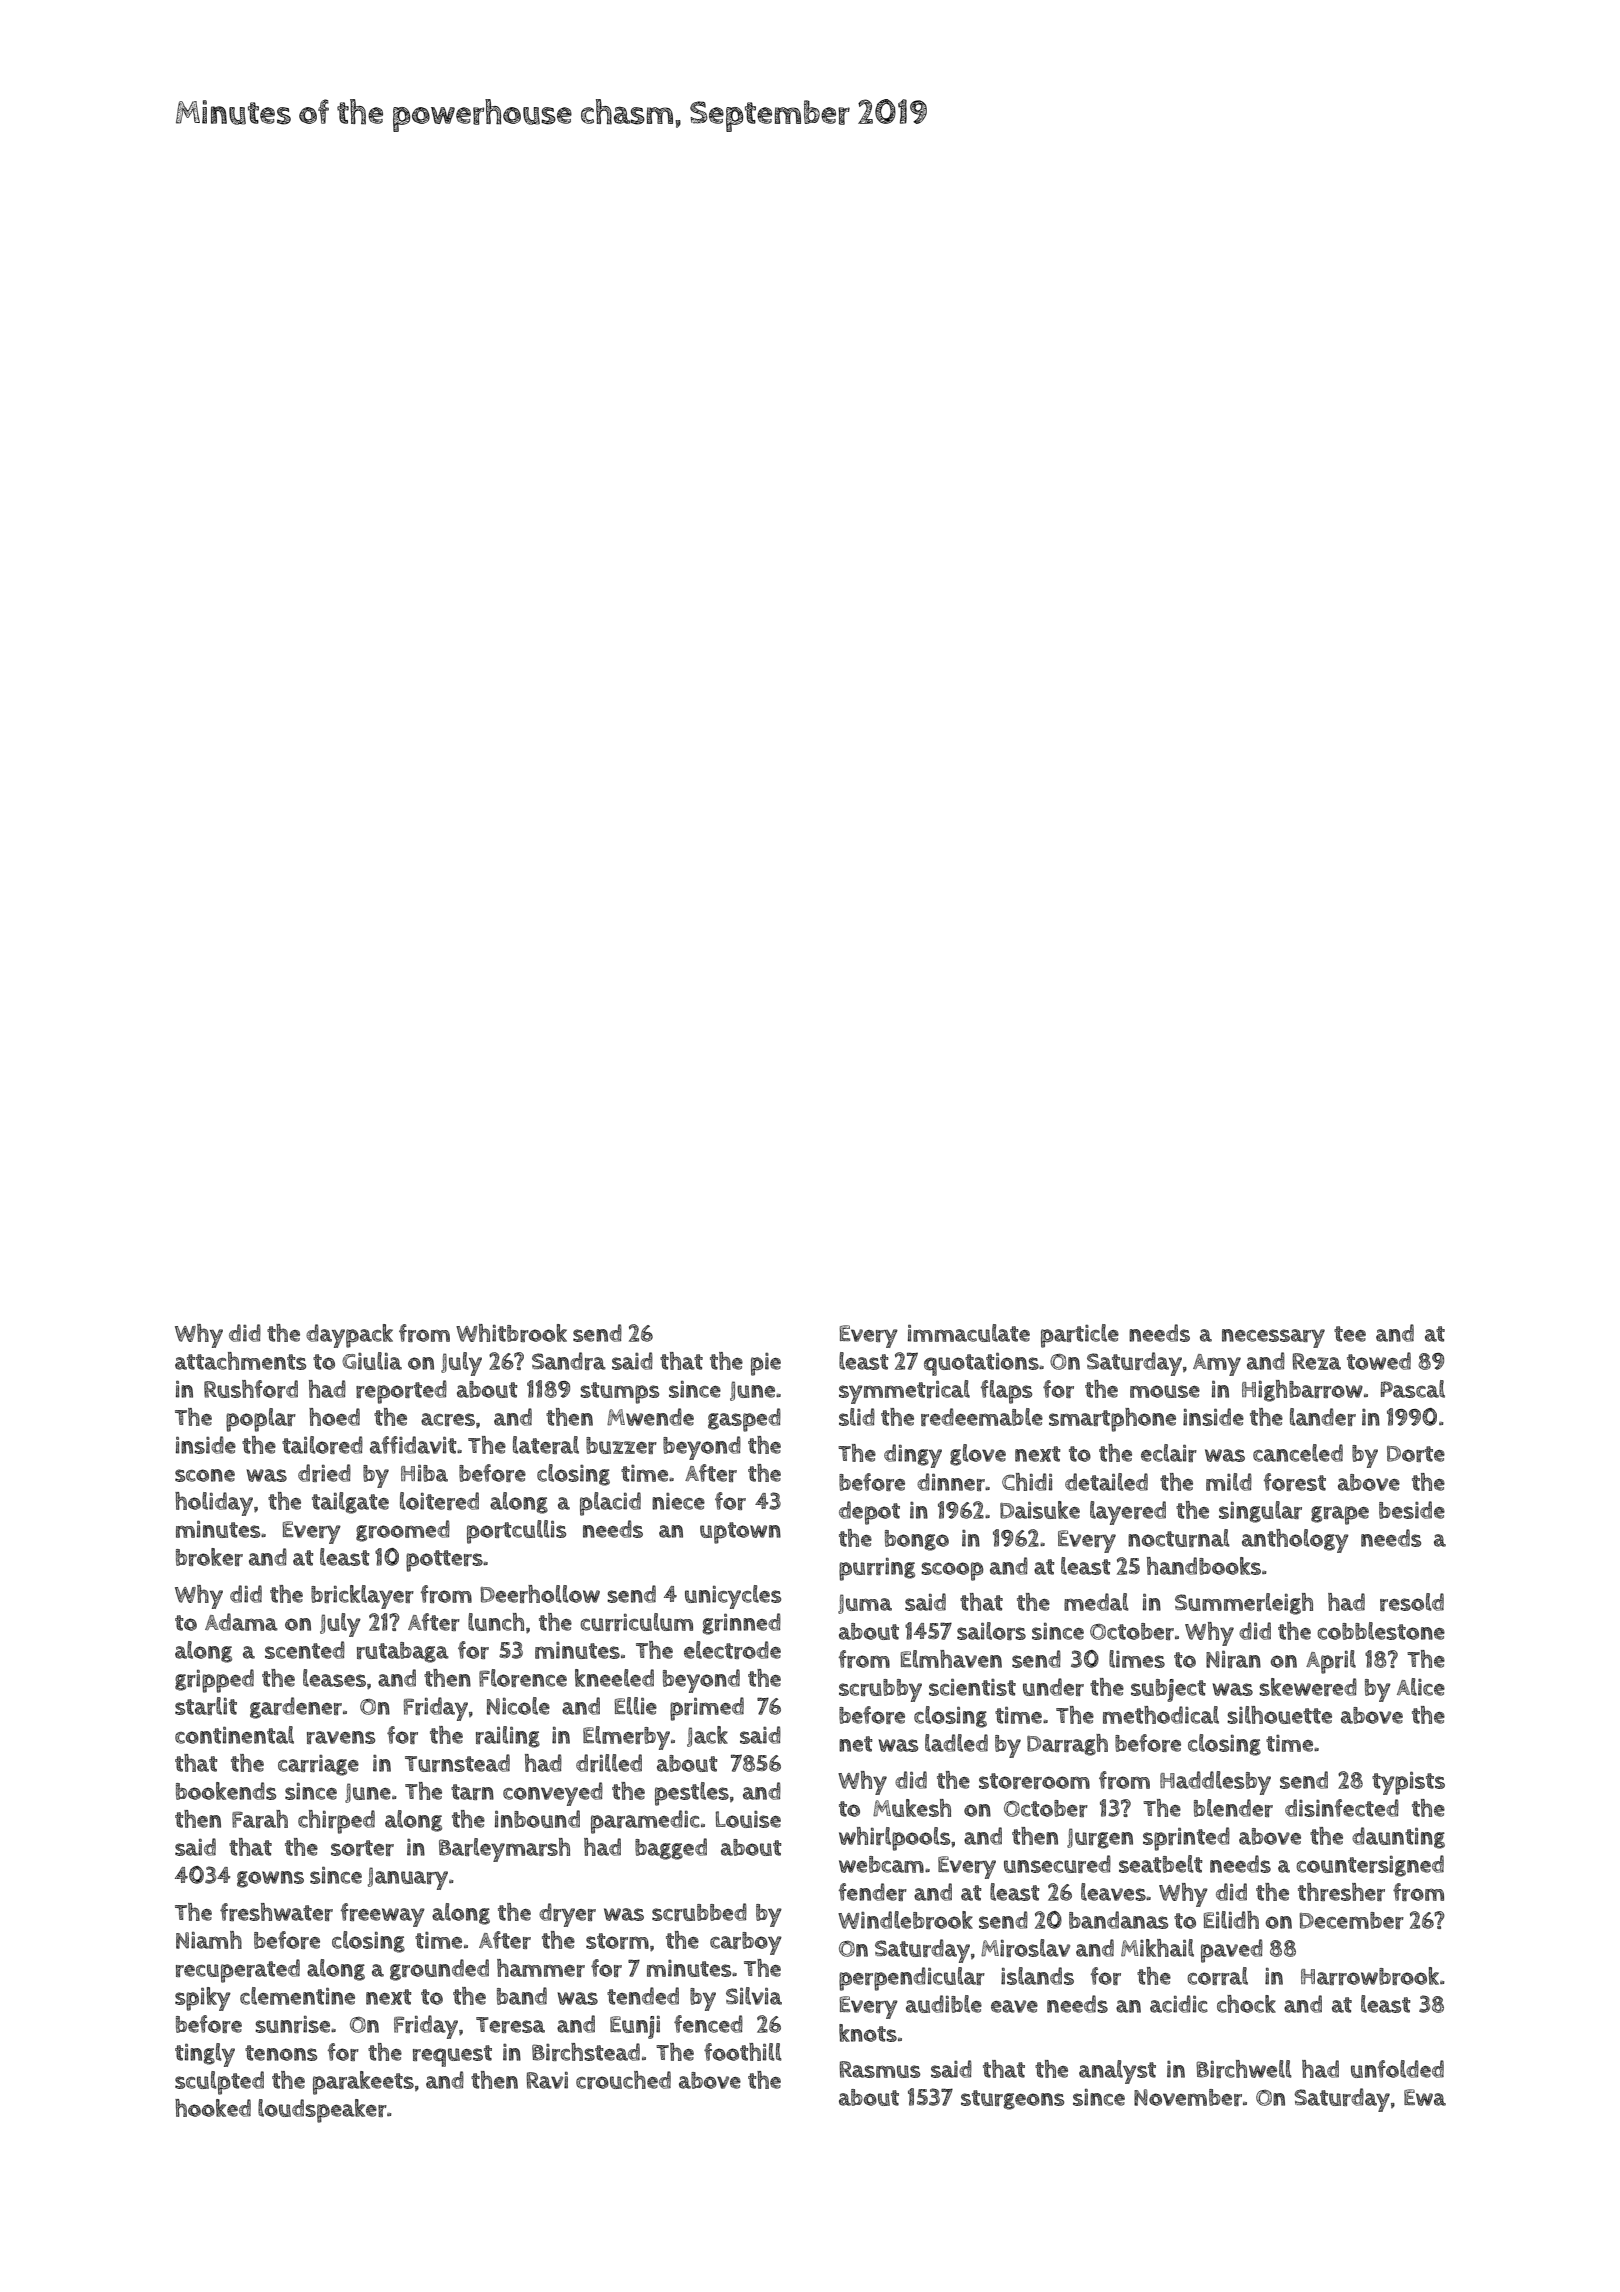  Describe the element at coordinates (334, 1678) in the image. I see `leases` at that location.
